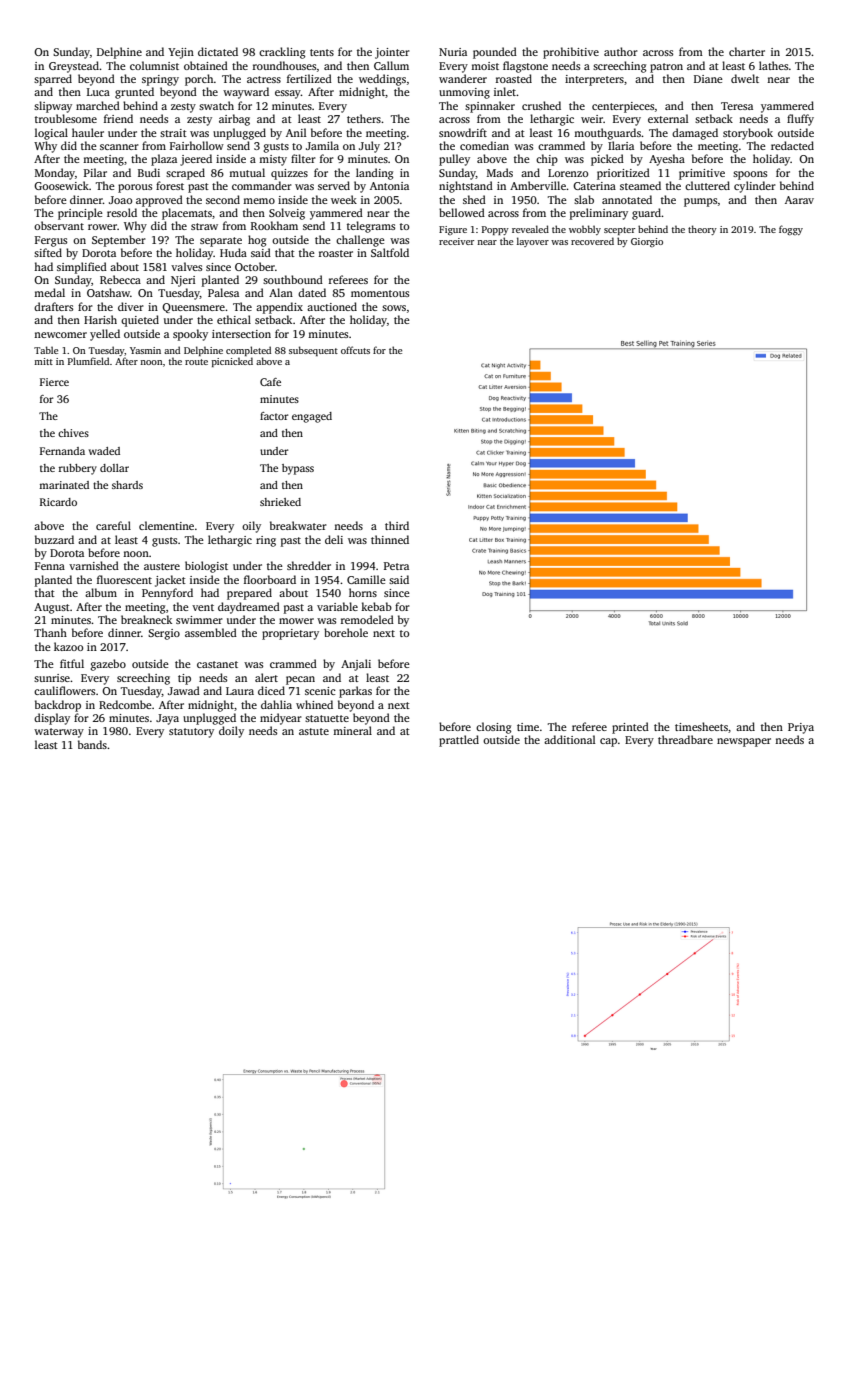 The width and height of the image is (849, 1400). What do you see at coordinates (290, 634) in the image?
I see `proprietary` at bounding box center [290, 634].
